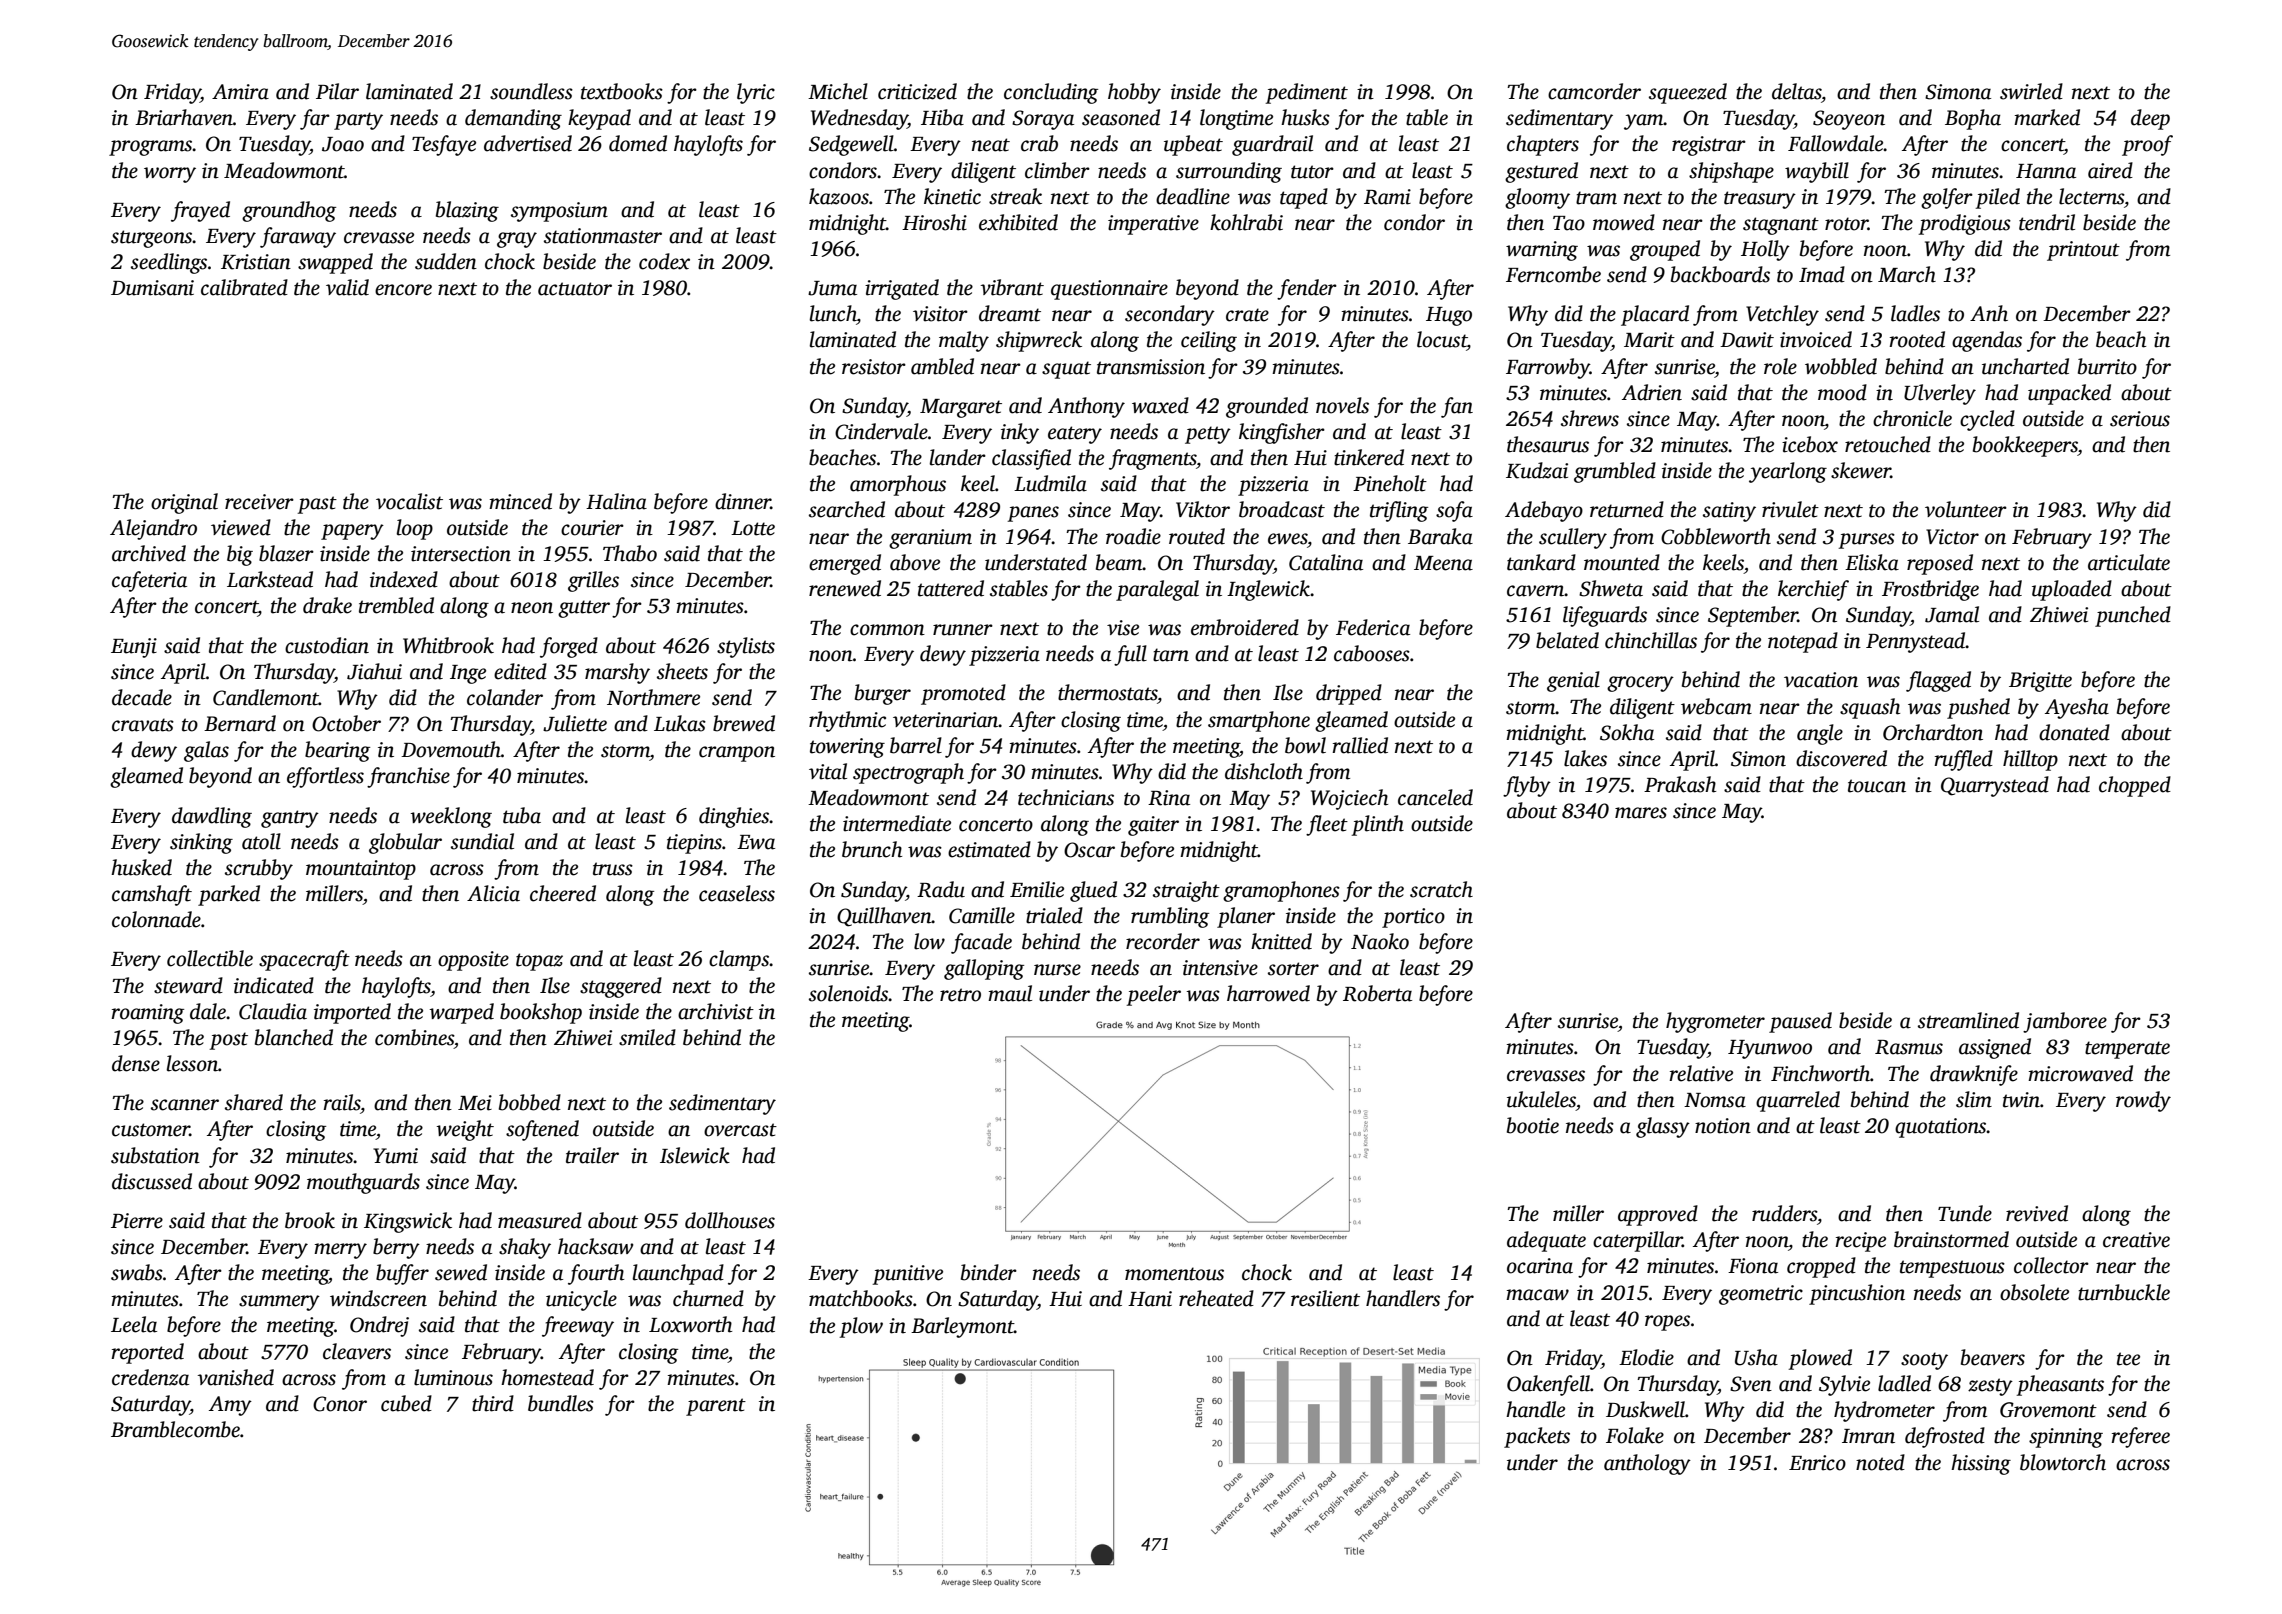 Image resolution: width=2282 pixels, height=1614 pixels. Describe the element at coordinates (337, 91) in the image. I see `Pilar` at that location.
